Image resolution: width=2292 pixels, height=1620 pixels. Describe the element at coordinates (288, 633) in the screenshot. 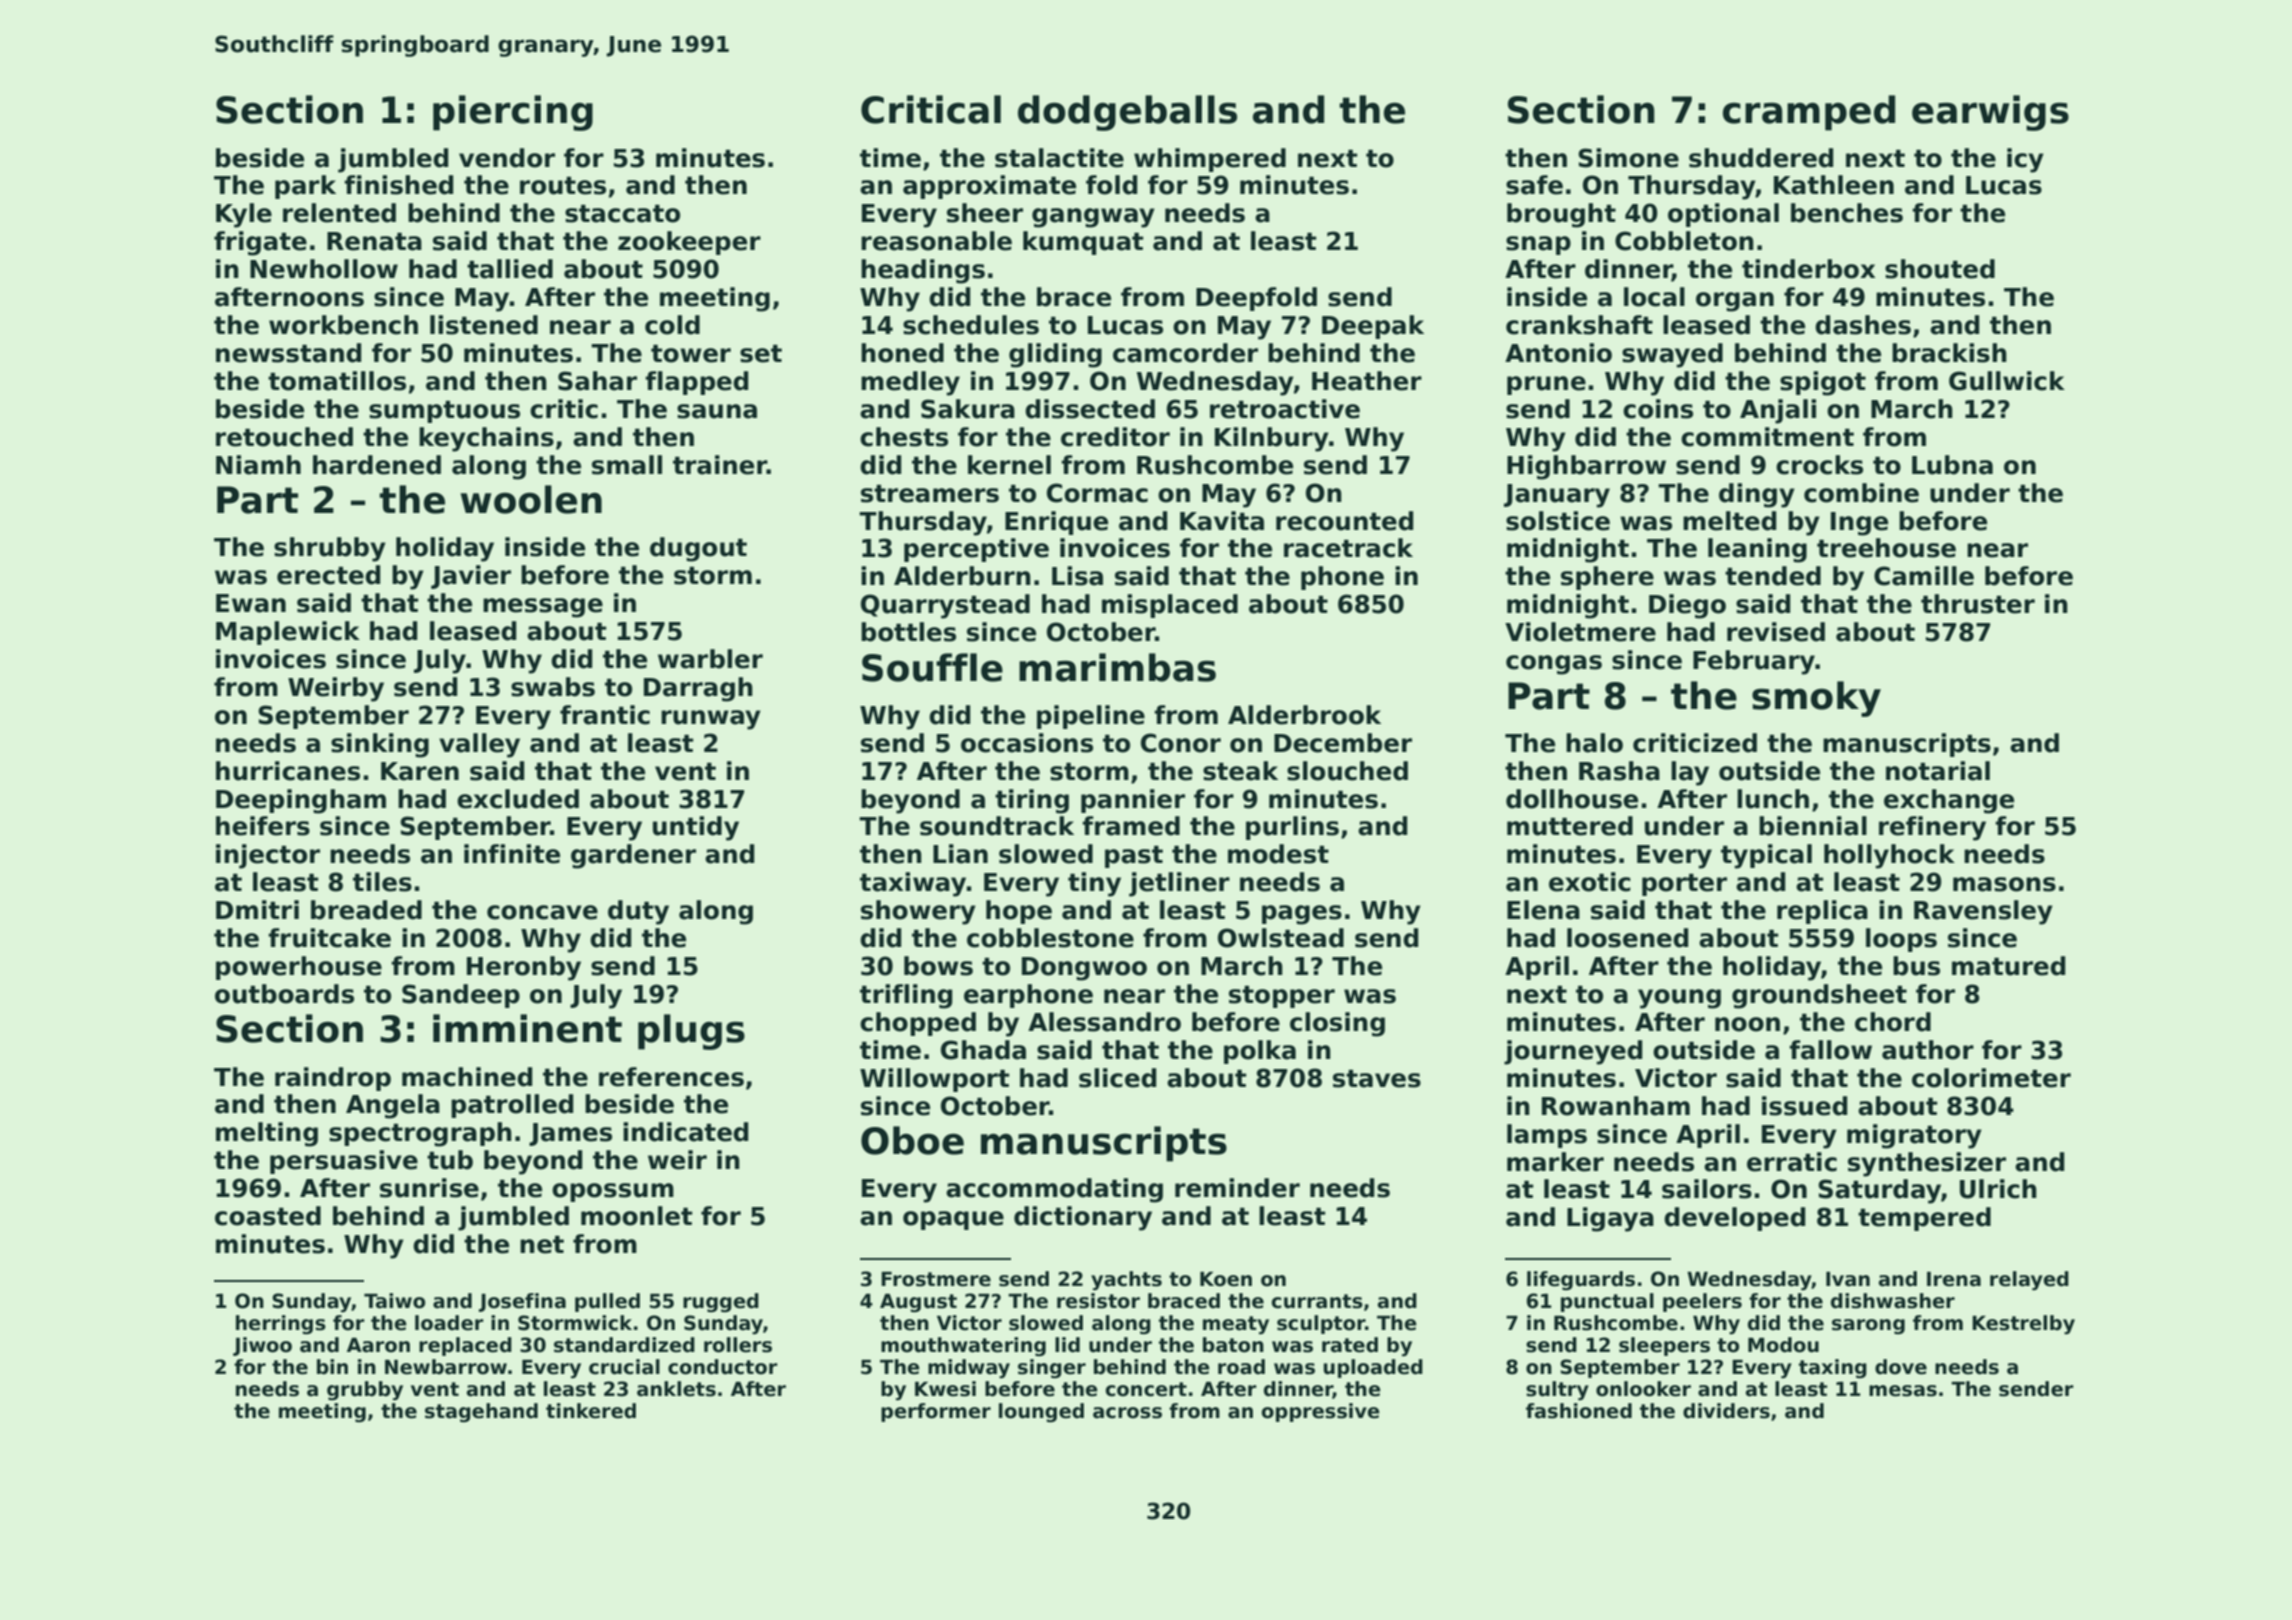

I see `Maplewick` at that location.
